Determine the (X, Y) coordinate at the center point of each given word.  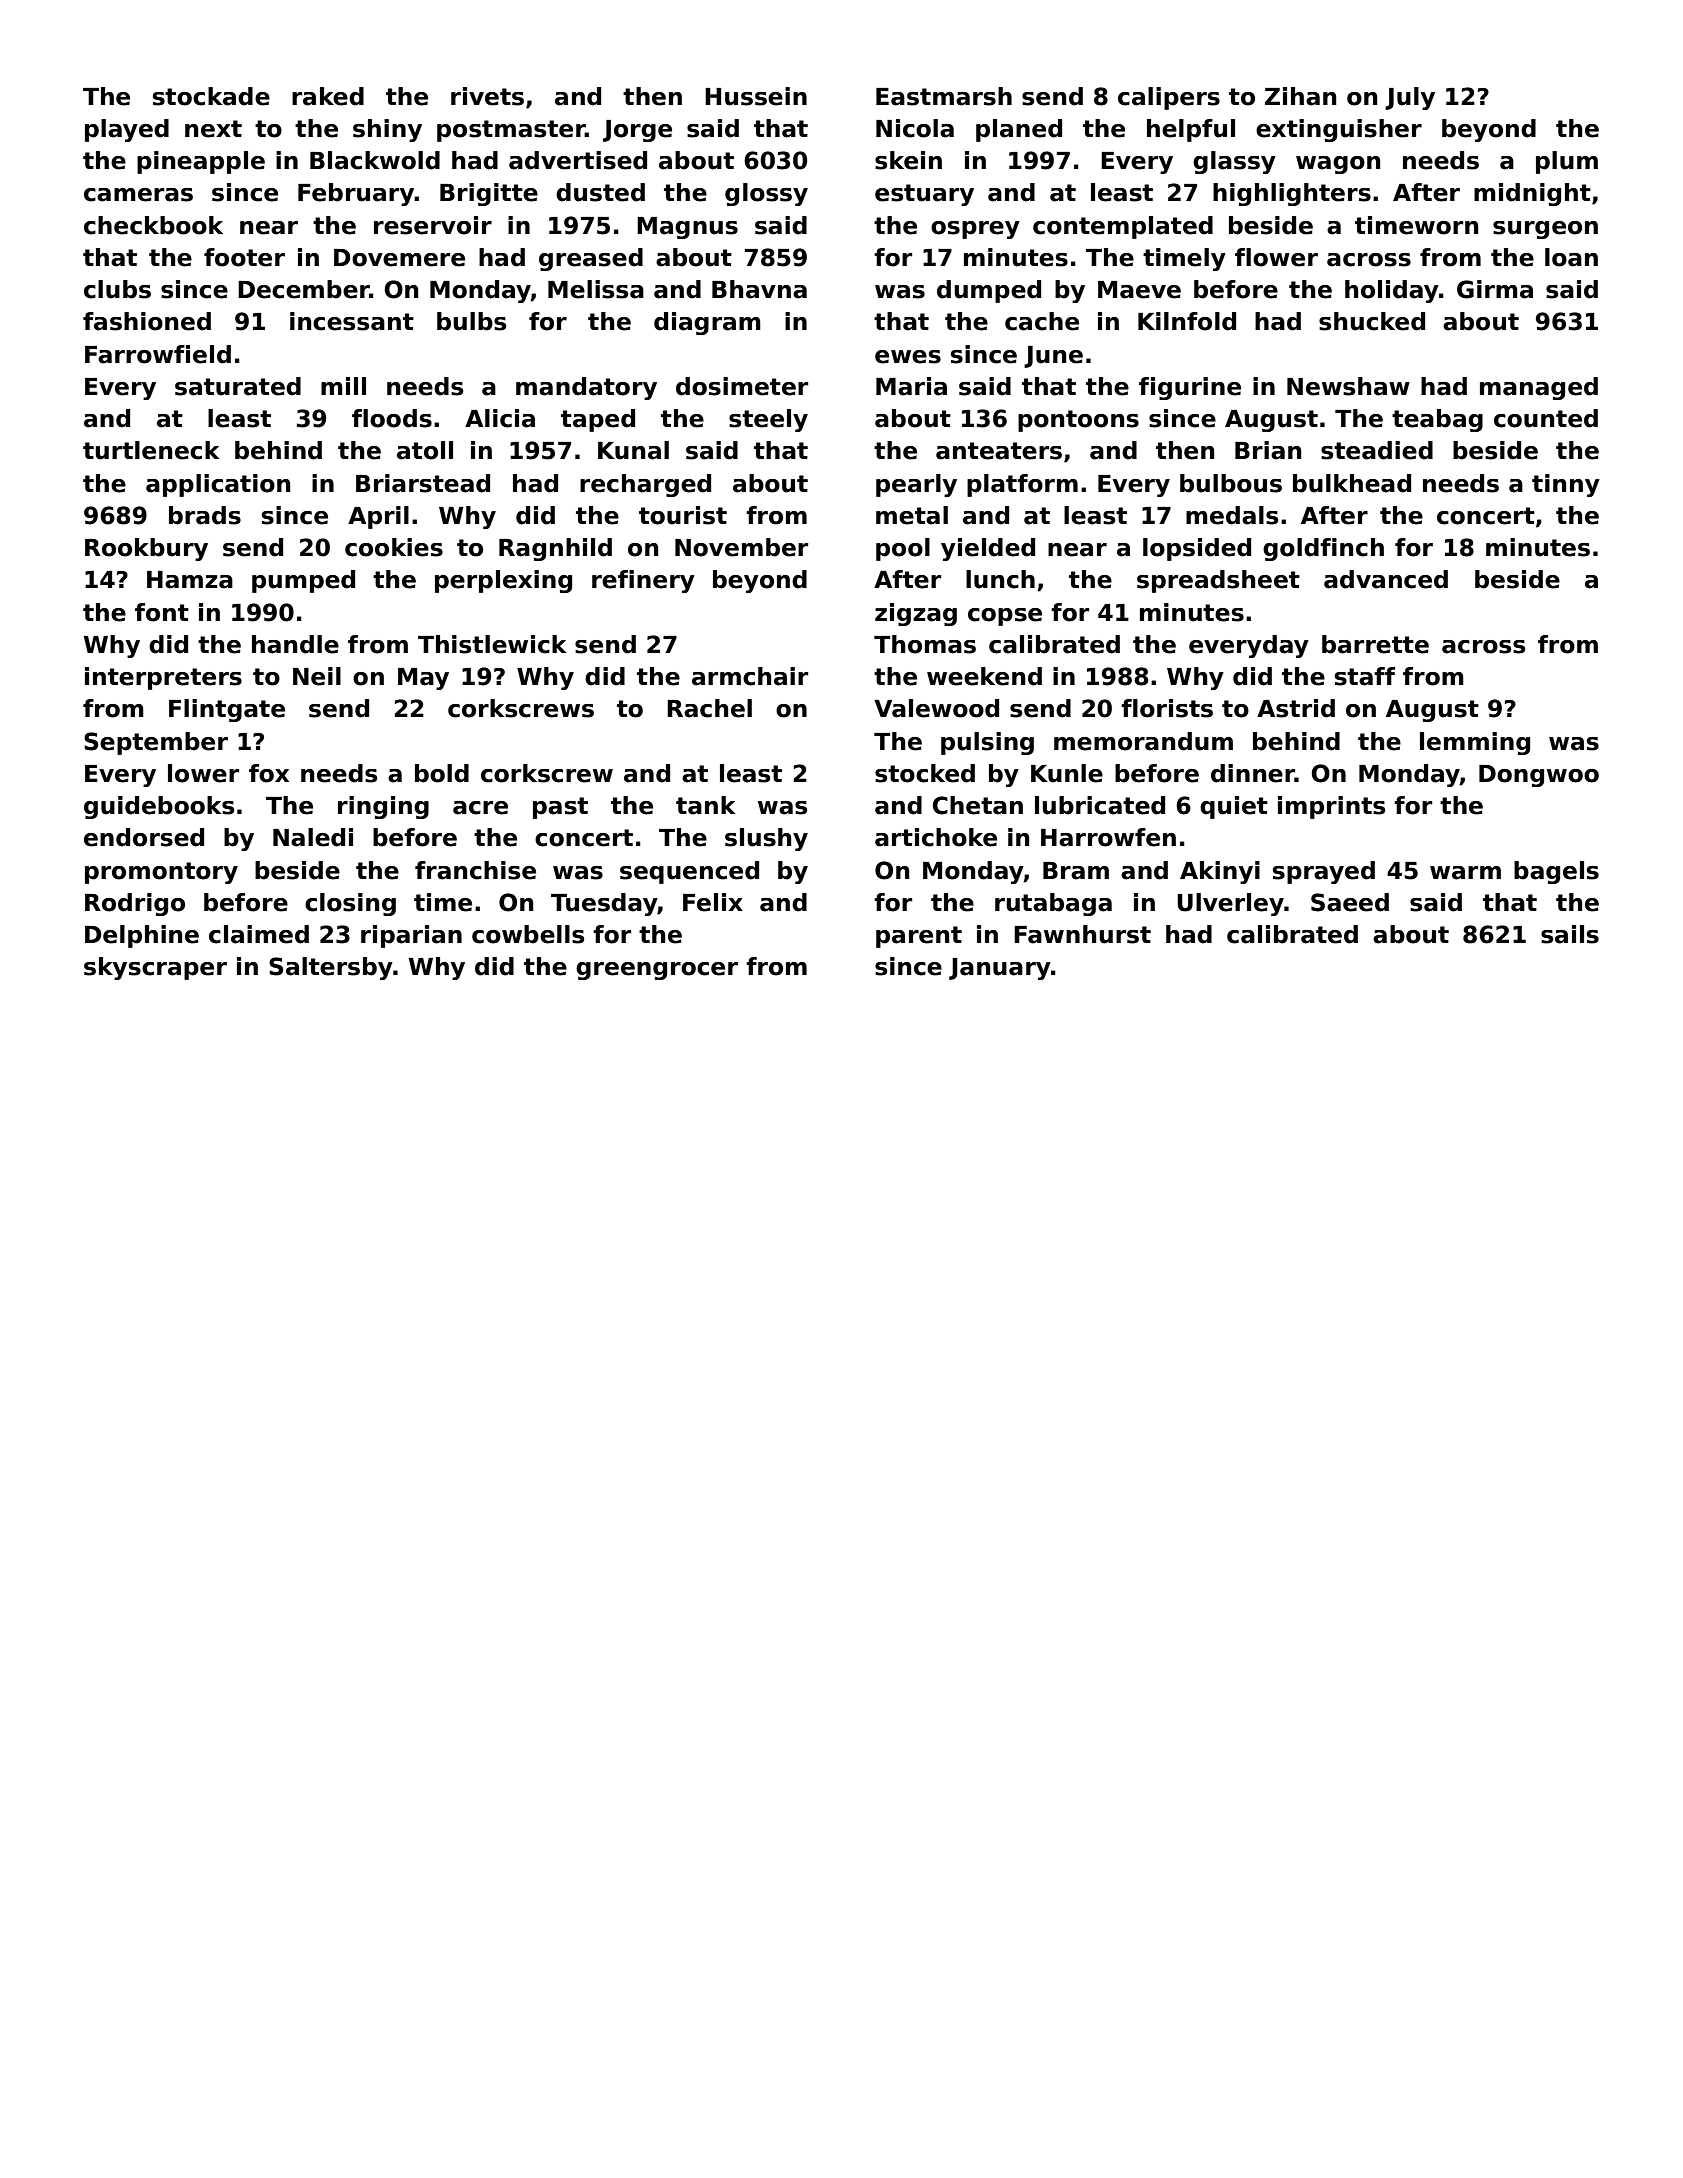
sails (1570, 934)
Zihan (1300, 96)
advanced (1386, 579)
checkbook (153, 225)
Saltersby (331, 968)
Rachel (709, 708)
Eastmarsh (944, 96)
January (1000, 969)
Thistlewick (492, 644)
